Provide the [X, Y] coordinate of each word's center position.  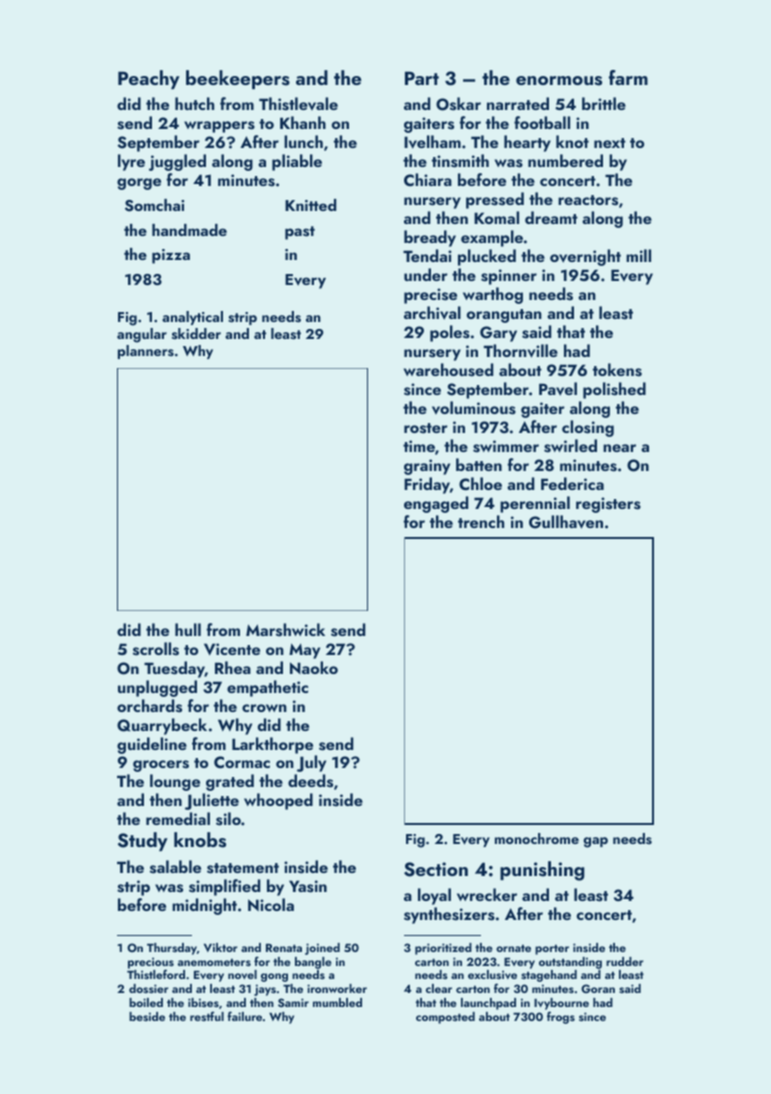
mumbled [337, 1002]
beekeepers [238, 79]
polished [614, 390]
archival [432, 313]
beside [147, 1016]
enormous [559, 81]
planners [146, 352]
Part [422, 78]
